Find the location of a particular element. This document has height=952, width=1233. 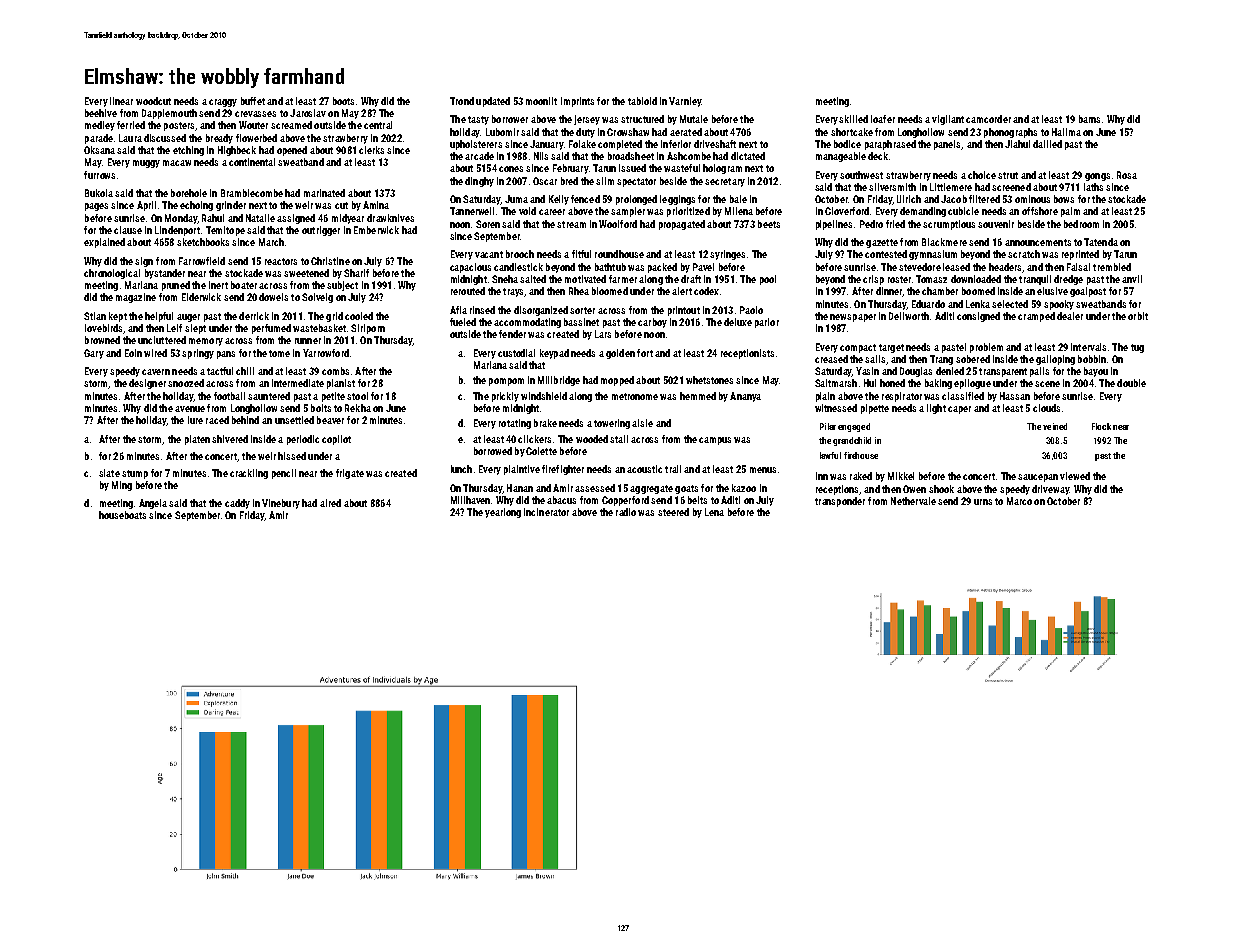

medley is located at coordinates (100, 126).
